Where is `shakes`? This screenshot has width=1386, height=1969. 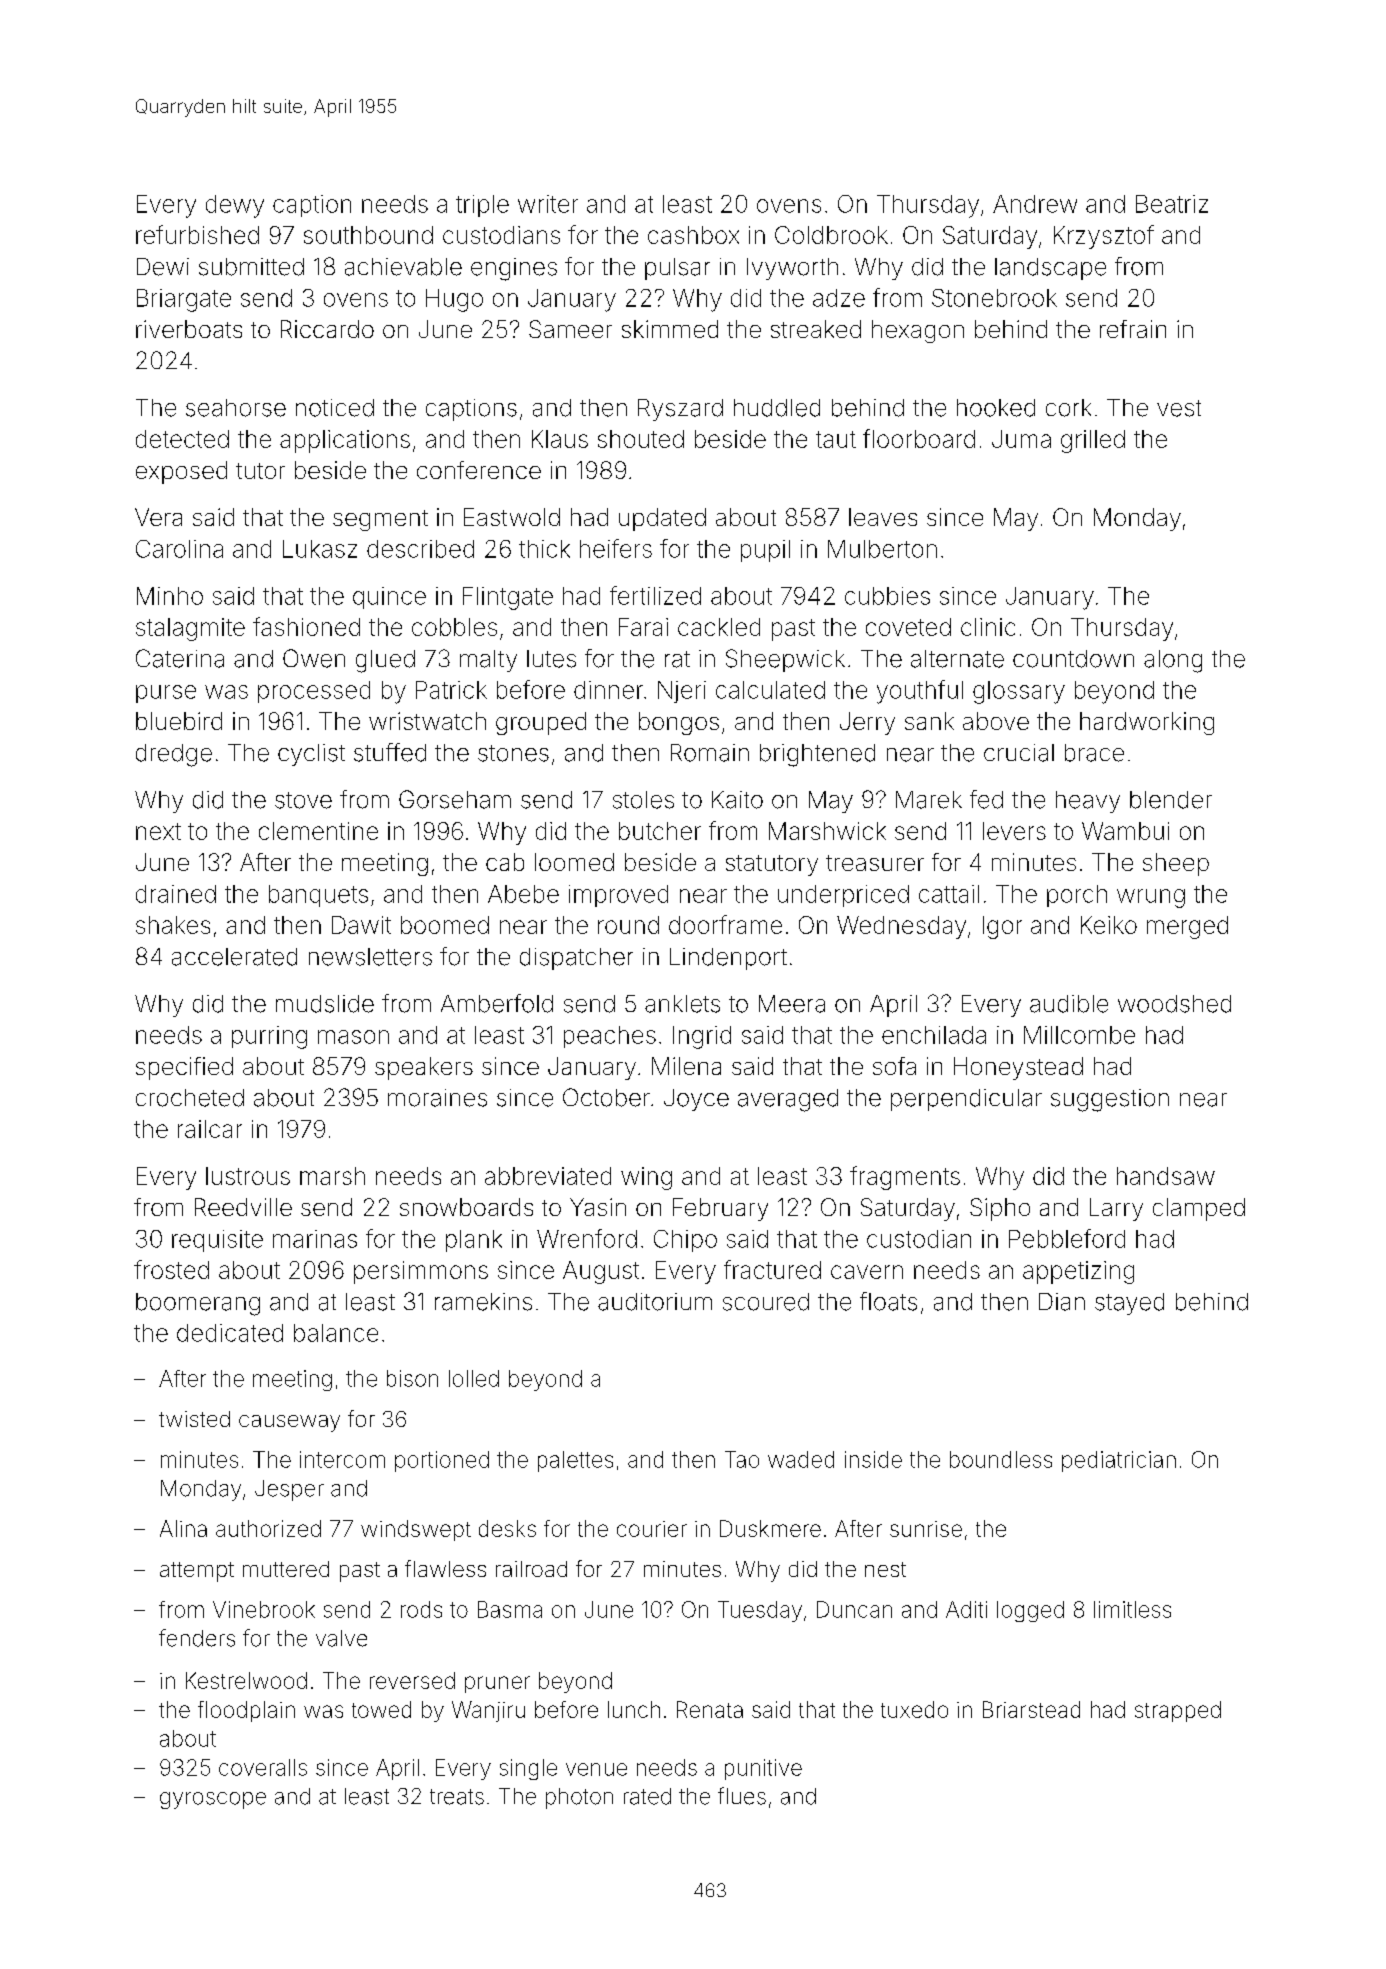 shakes is located at coordinates (173, 925).
